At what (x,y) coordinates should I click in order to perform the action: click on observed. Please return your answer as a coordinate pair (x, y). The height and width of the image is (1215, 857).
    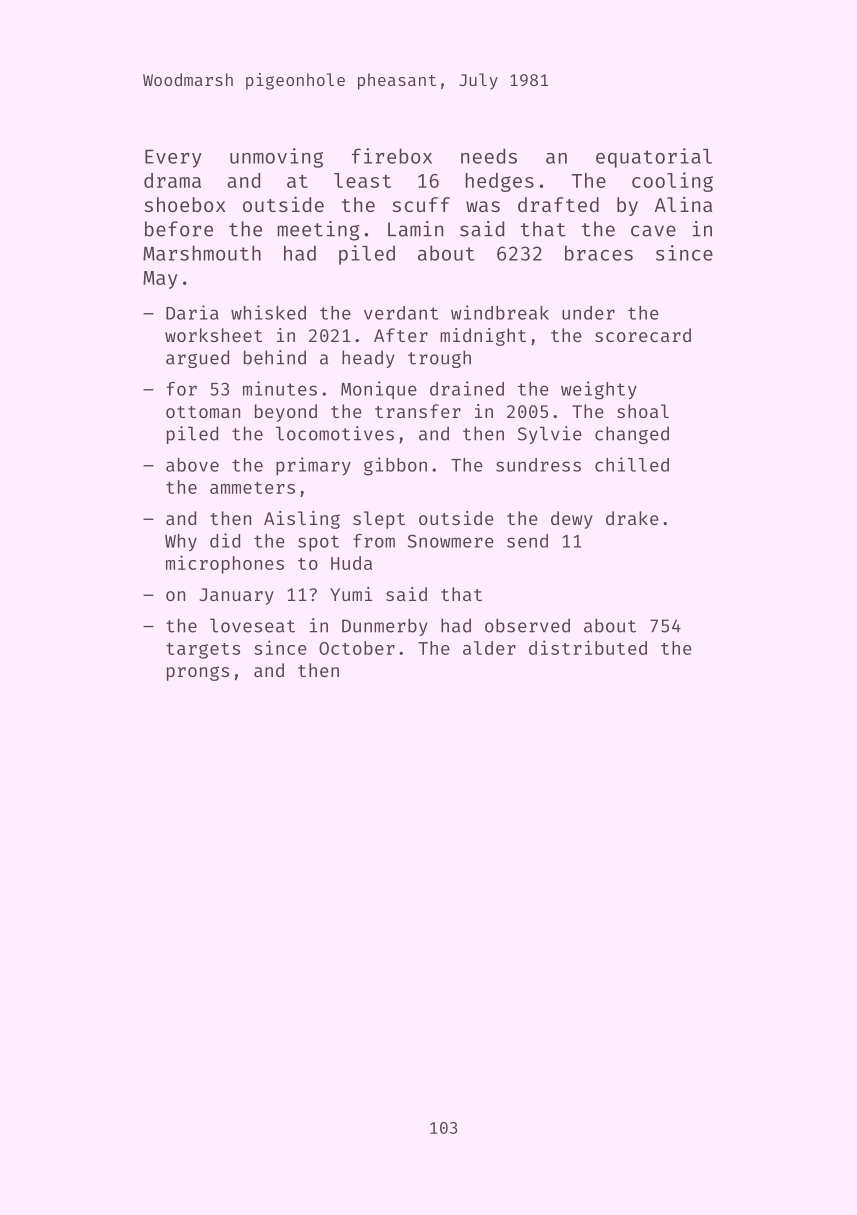
    Looking at the image, I should click on (527, 625).
